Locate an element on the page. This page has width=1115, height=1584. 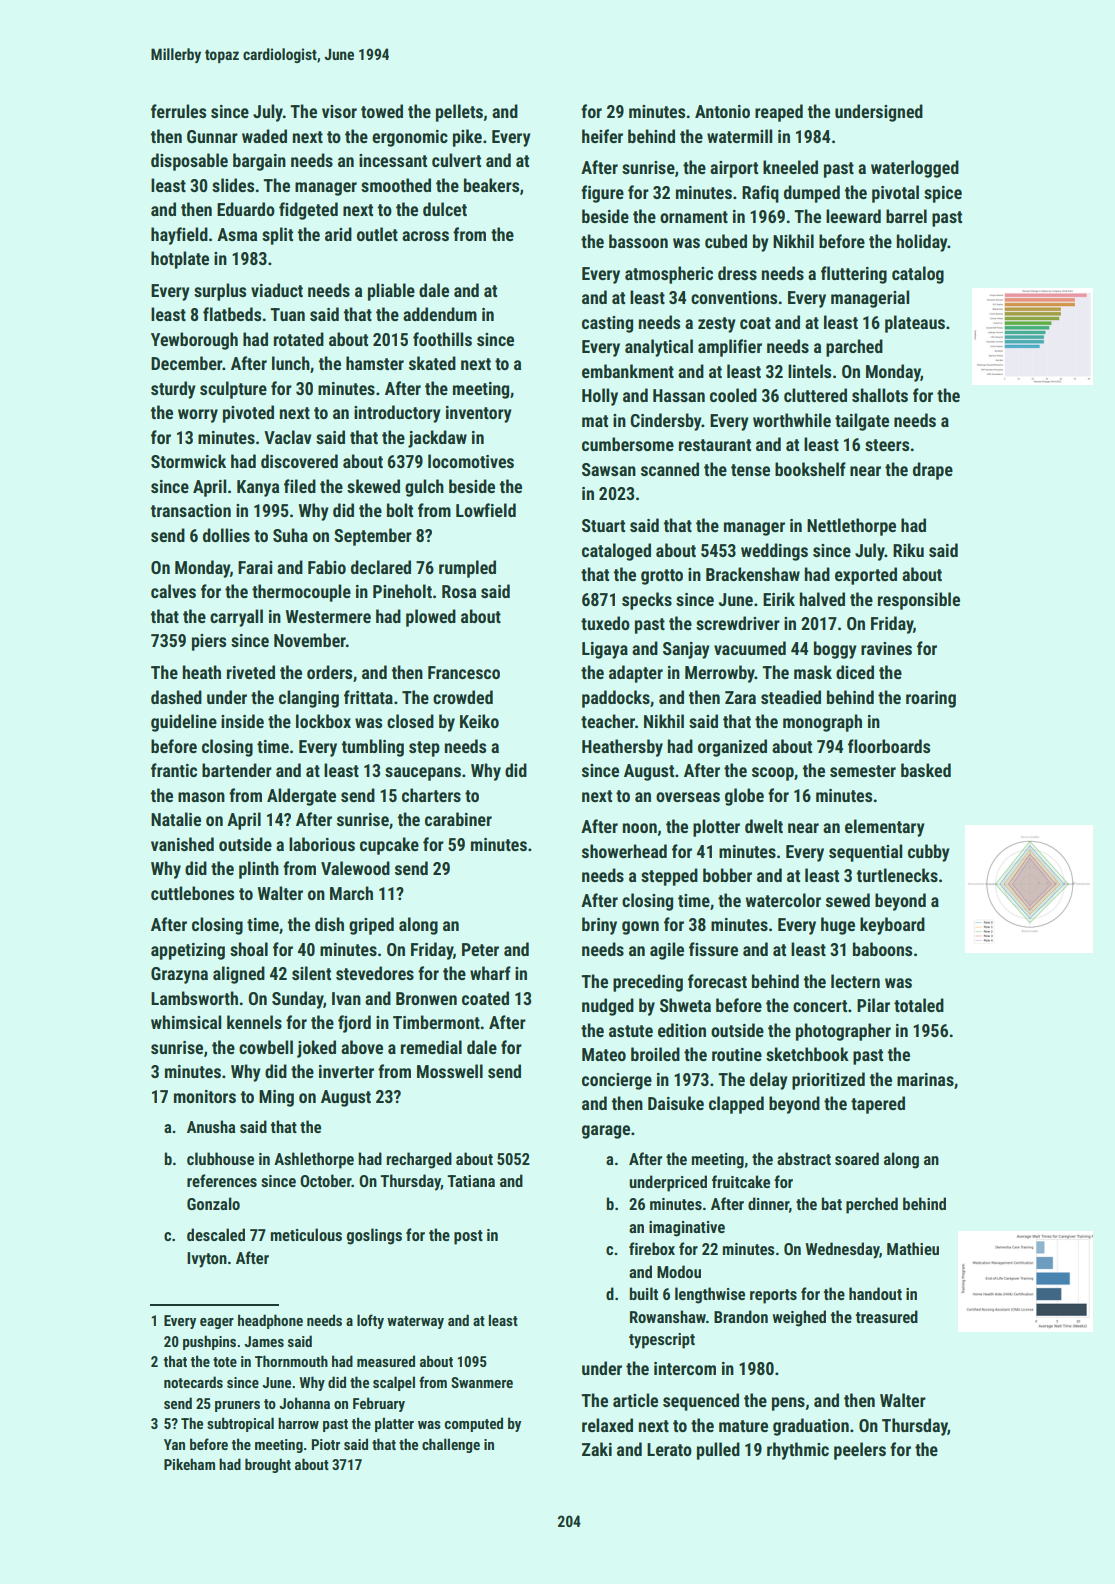
reaped is located at coordinates (779, 113).
